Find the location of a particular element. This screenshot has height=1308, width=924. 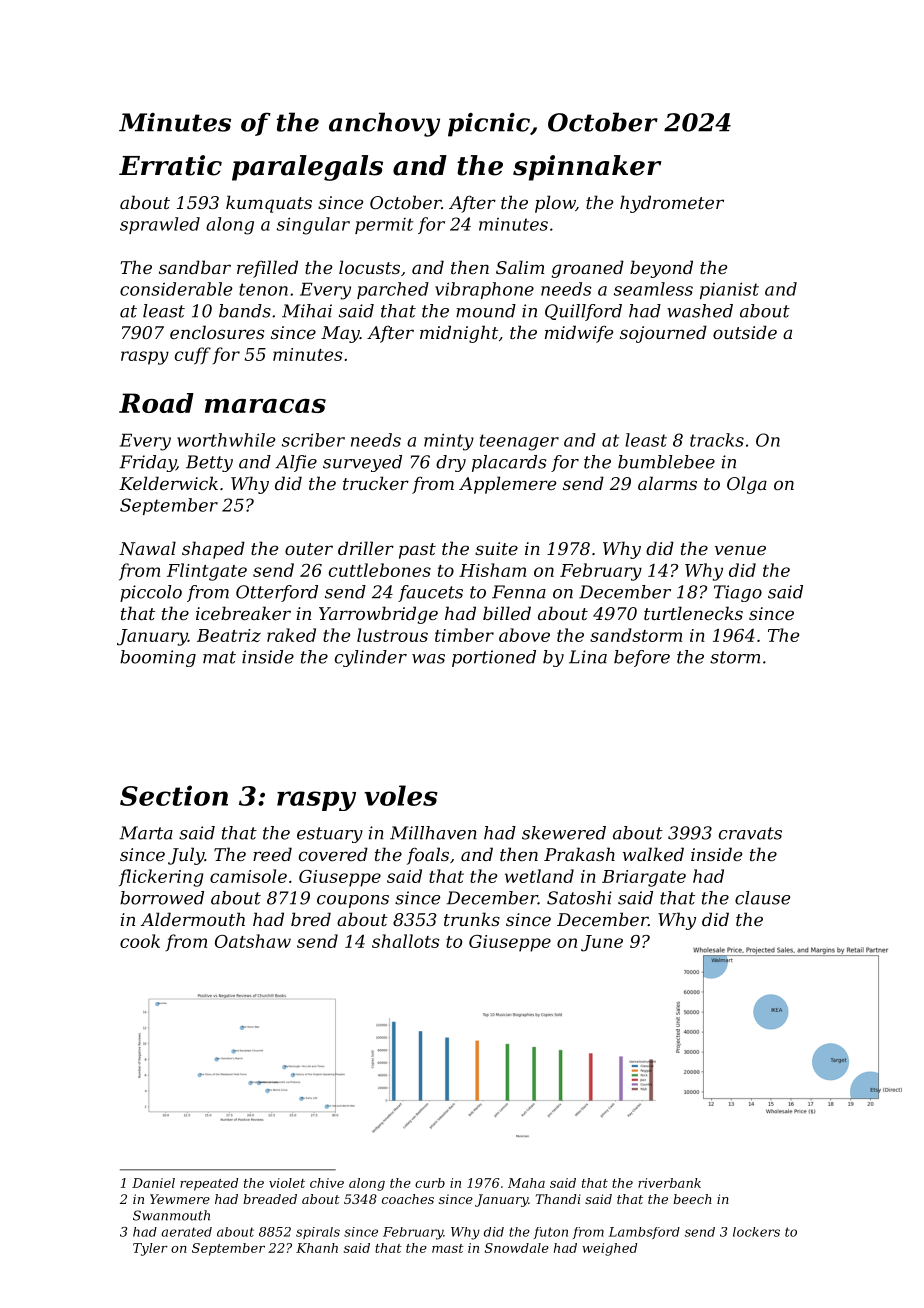

cylinder is located at coordinates (371, 658).
